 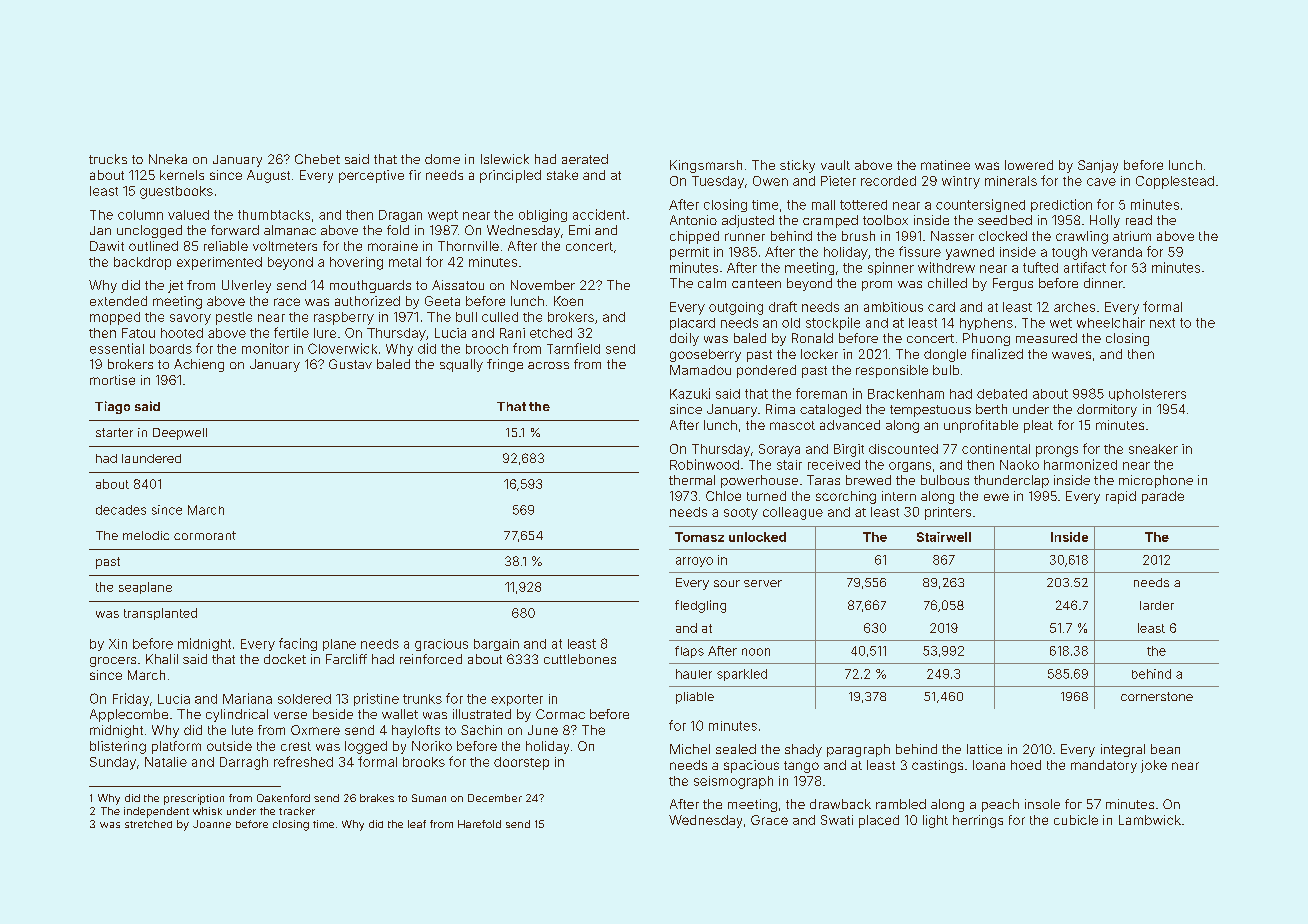 I want to click on Joanne, so click(x=212, y=824).
